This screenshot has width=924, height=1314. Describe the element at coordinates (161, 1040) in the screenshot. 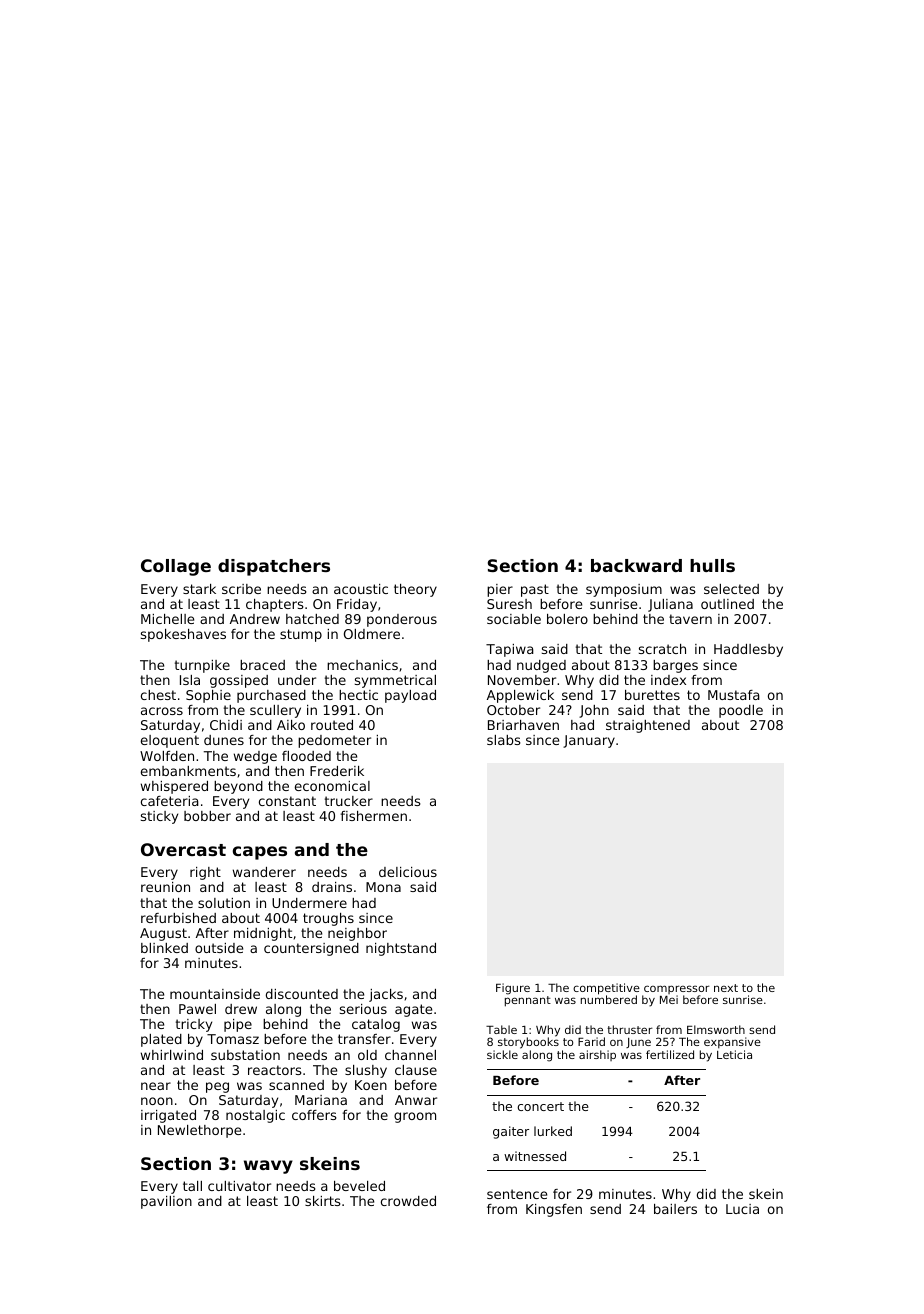

I see `plated` at that location.
